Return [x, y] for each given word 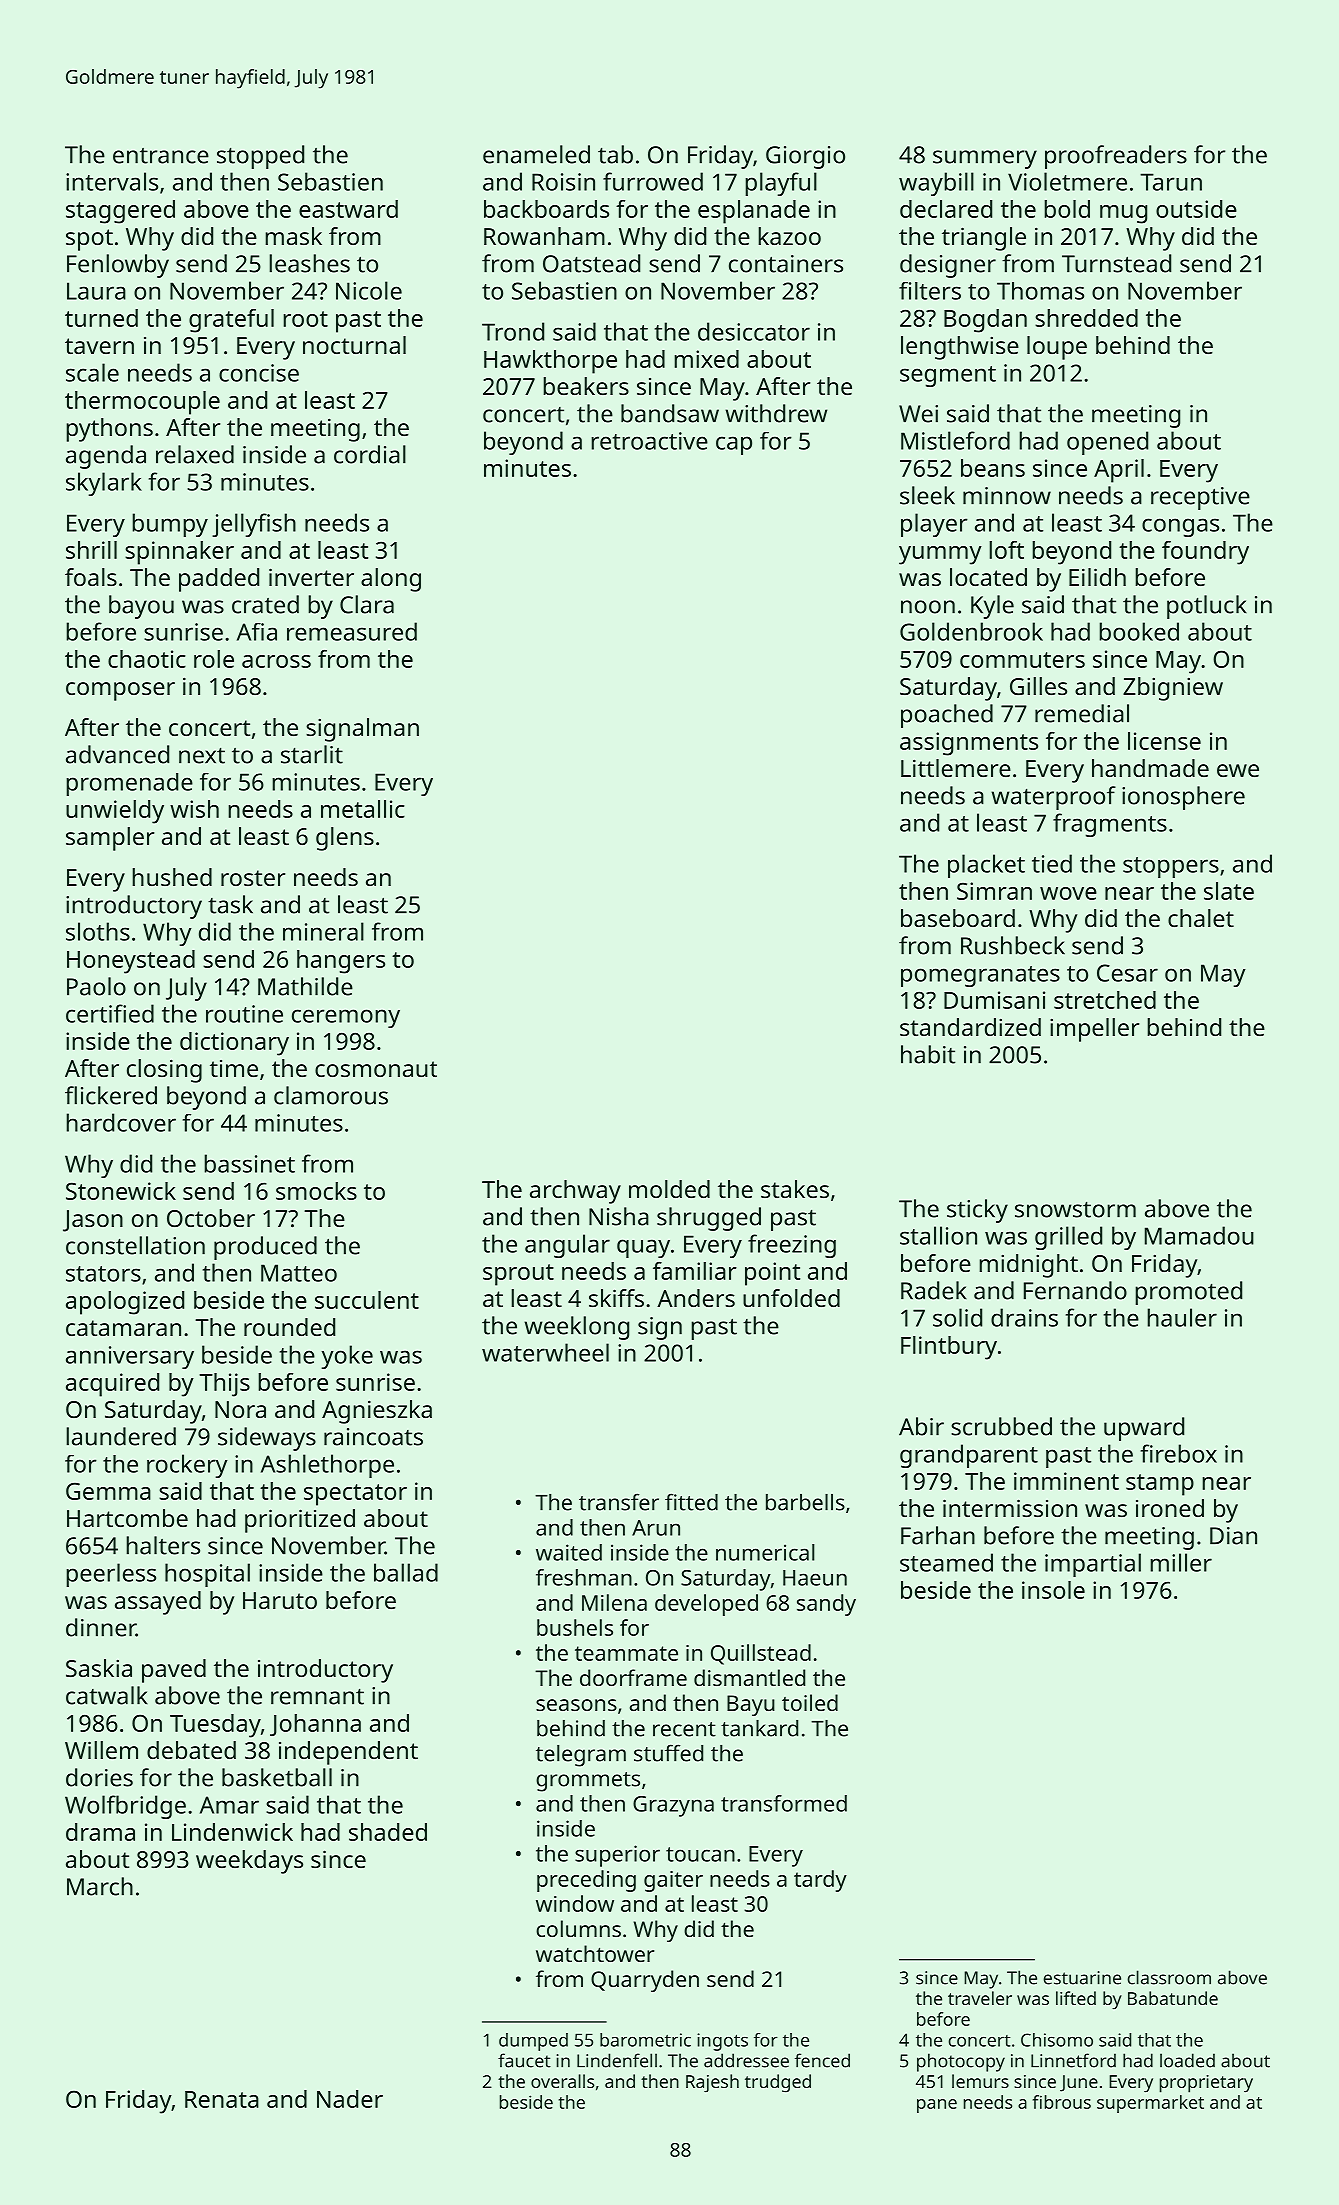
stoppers [1171, 867]
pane [937, 2106]
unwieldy [115, 812]
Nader [350, 2099]
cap [734, 445]
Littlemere [956, 768]
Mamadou [1199, 1235]
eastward [348, 209]
